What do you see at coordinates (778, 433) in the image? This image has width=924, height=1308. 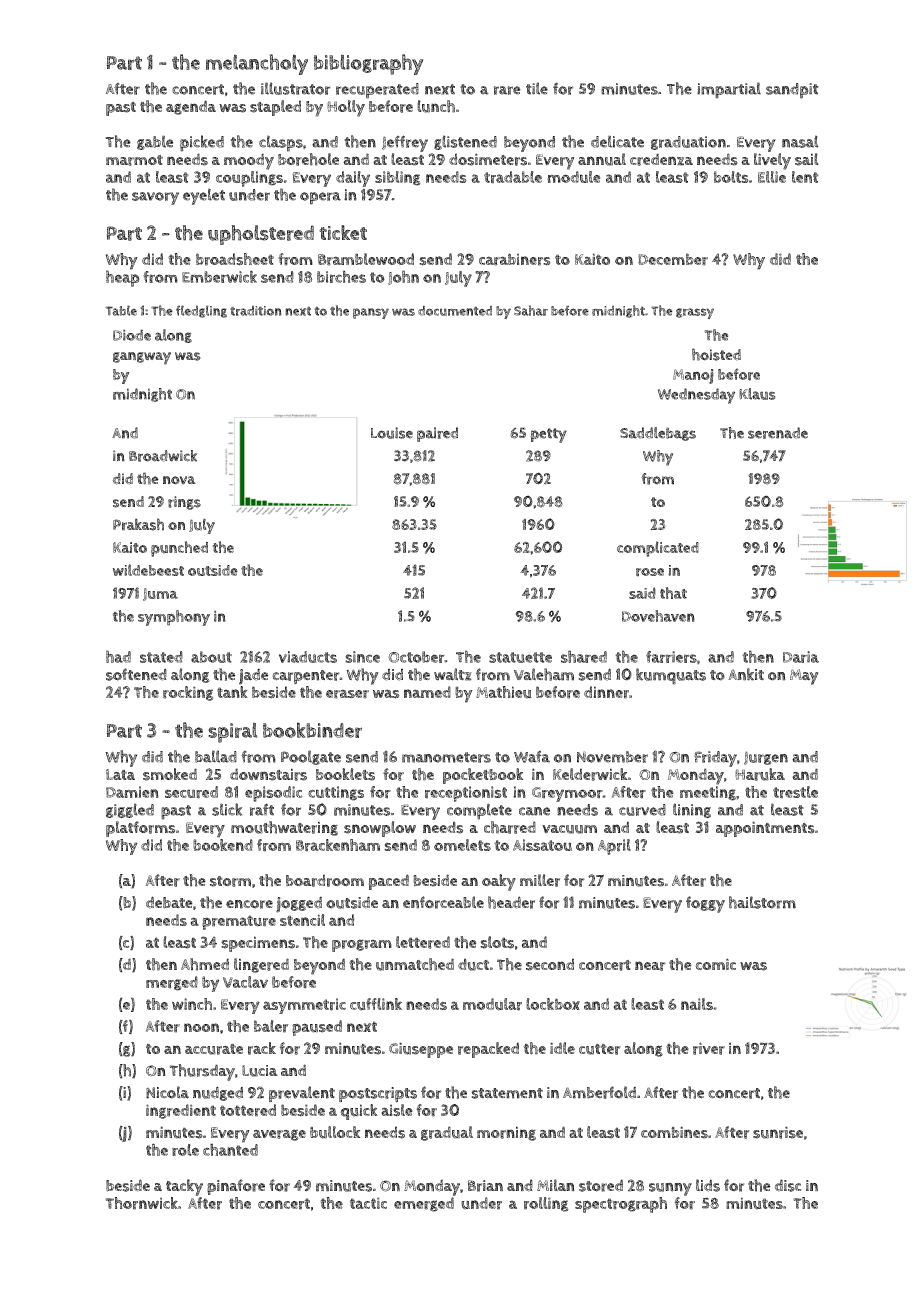 I see `serenade` at bounding box center [778, 433].
